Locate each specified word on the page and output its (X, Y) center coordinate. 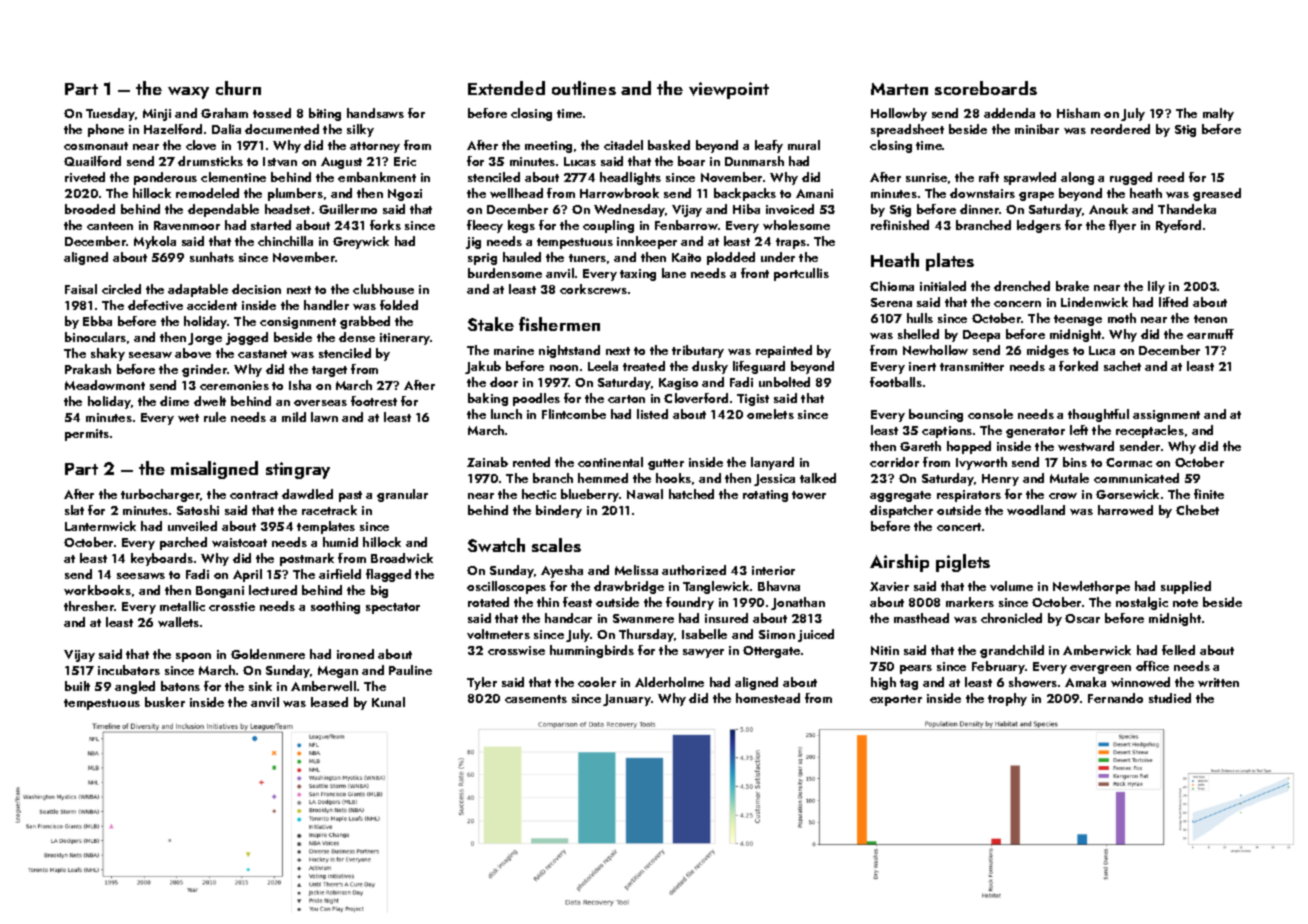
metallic (182, 606)
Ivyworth (981, 463)
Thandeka (1187, 209)
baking (488, 399)
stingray (298, 470)
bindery (559, 511)
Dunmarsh (754, 161)
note (1185, 603)
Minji (157, 115)
